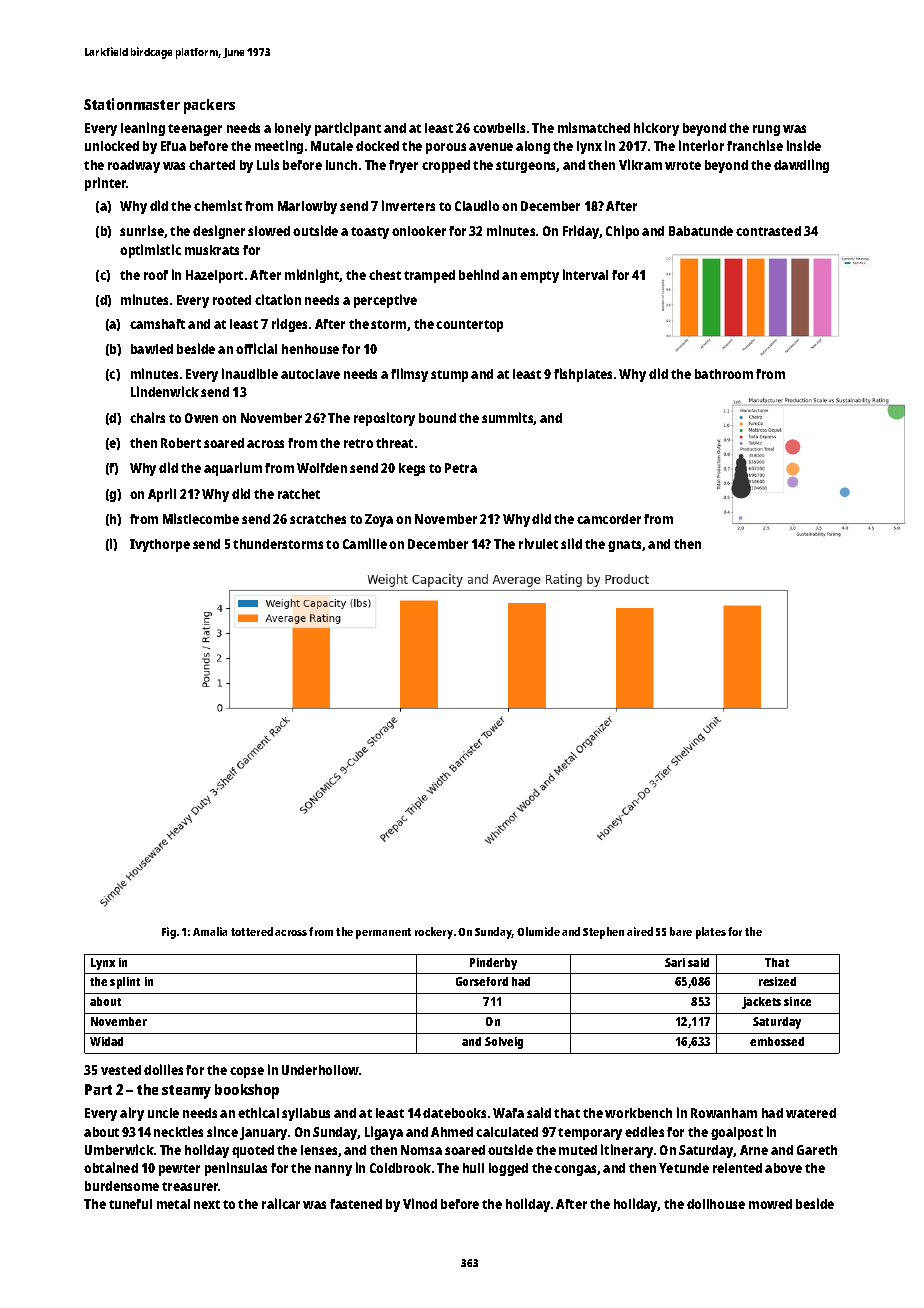 The image size is (924, 1308). Describe the element at coordinates (768, 231) in the page. I see `contrasted` at that location.
